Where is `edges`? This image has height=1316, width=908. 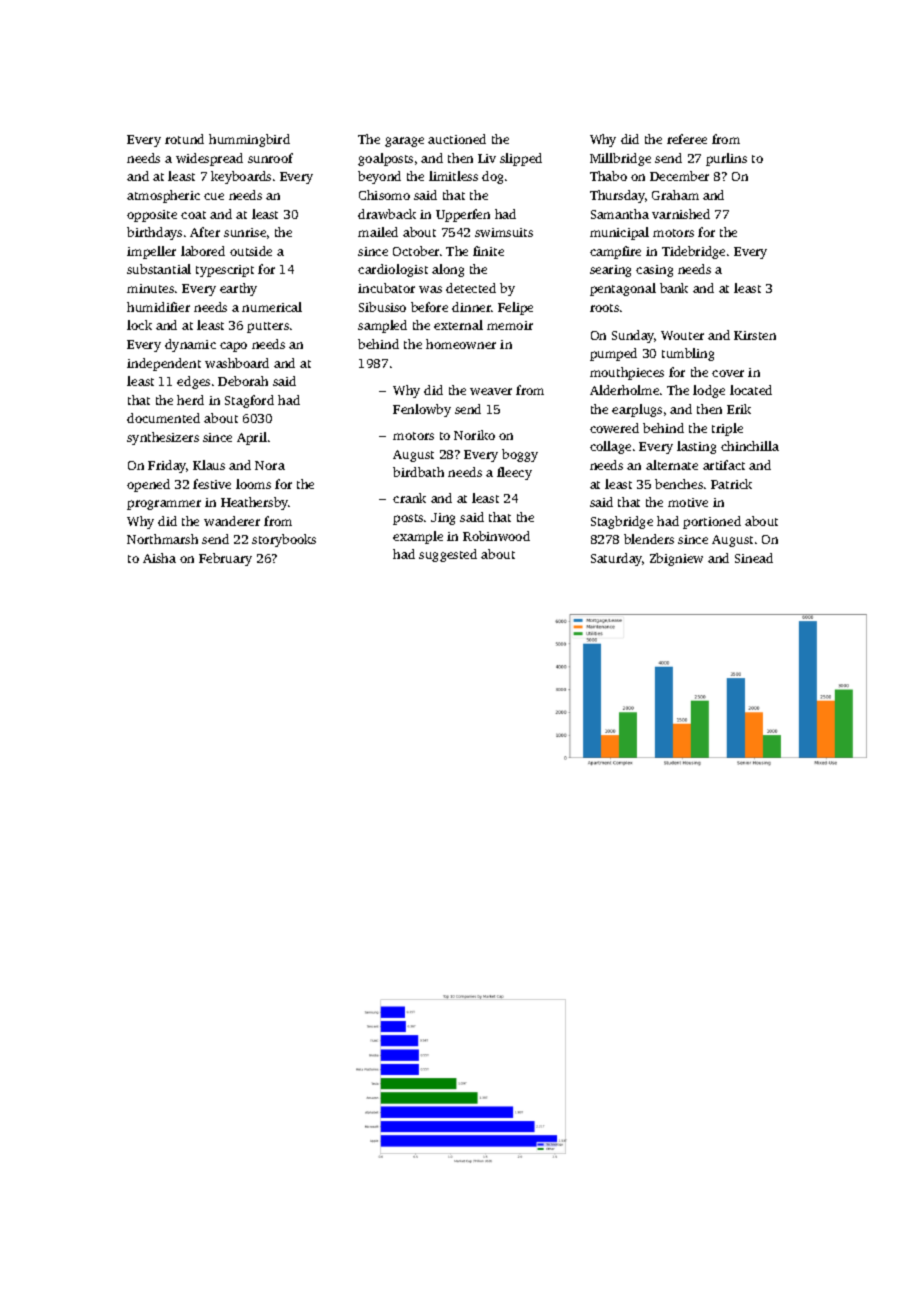 edges is located at coordinates (193, 382).
